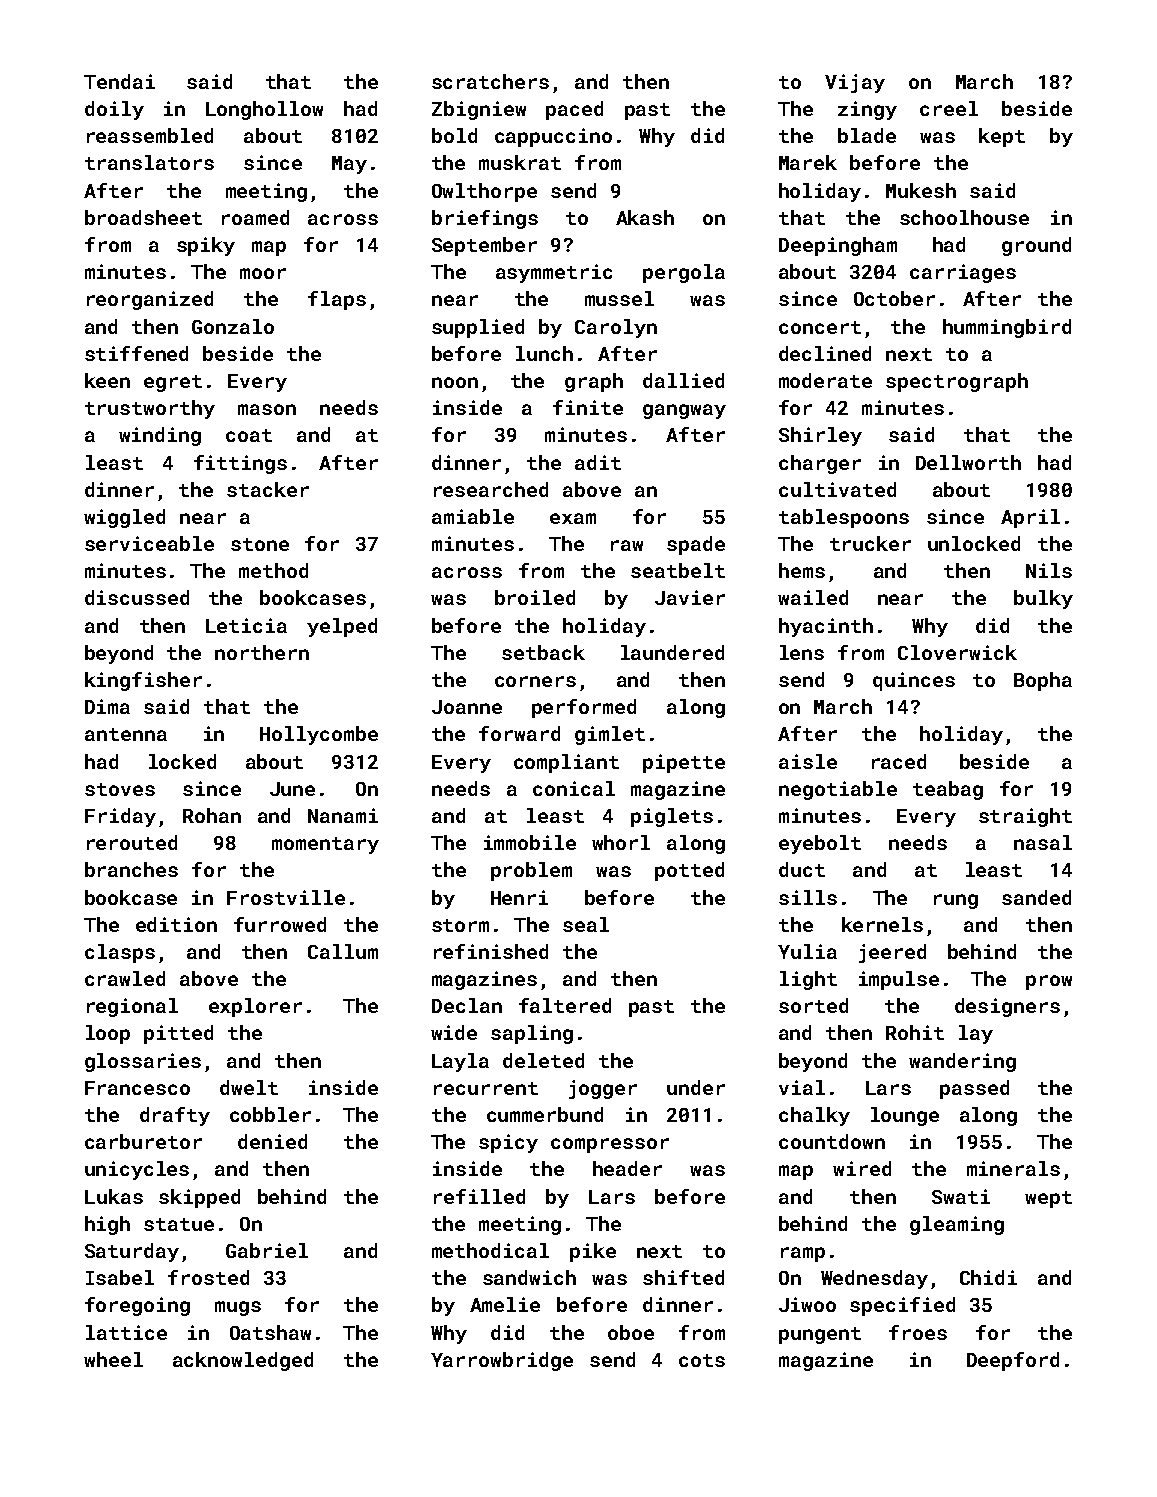 Image resolution: width=1157 pixels, height=1497 pixels. Describe the element at coordinates (149, 543) in the image. I see `serviceable` at that location.
